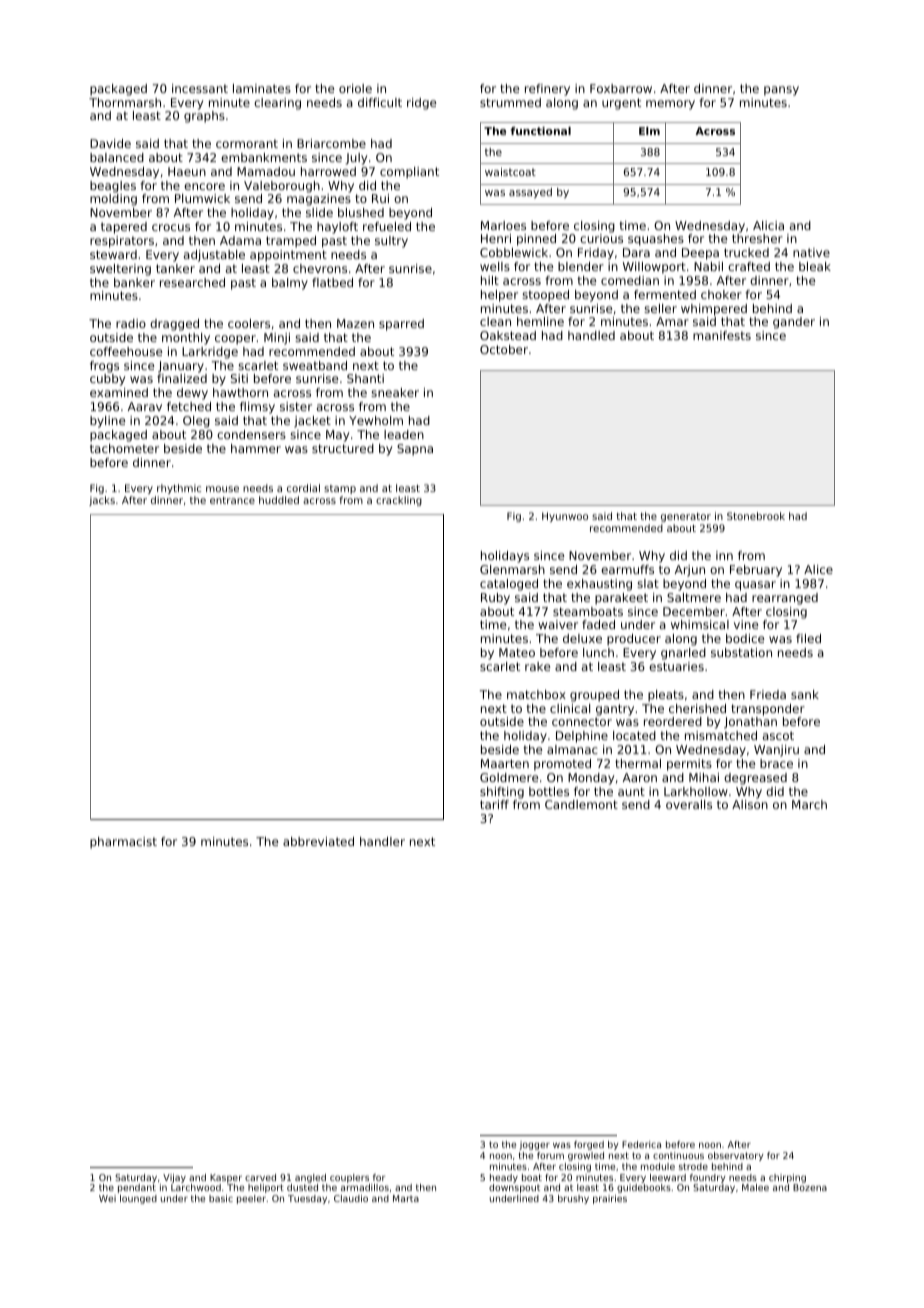 This document has width=924, height=1308. I want to click on Candlemont, so click(581, 804).
